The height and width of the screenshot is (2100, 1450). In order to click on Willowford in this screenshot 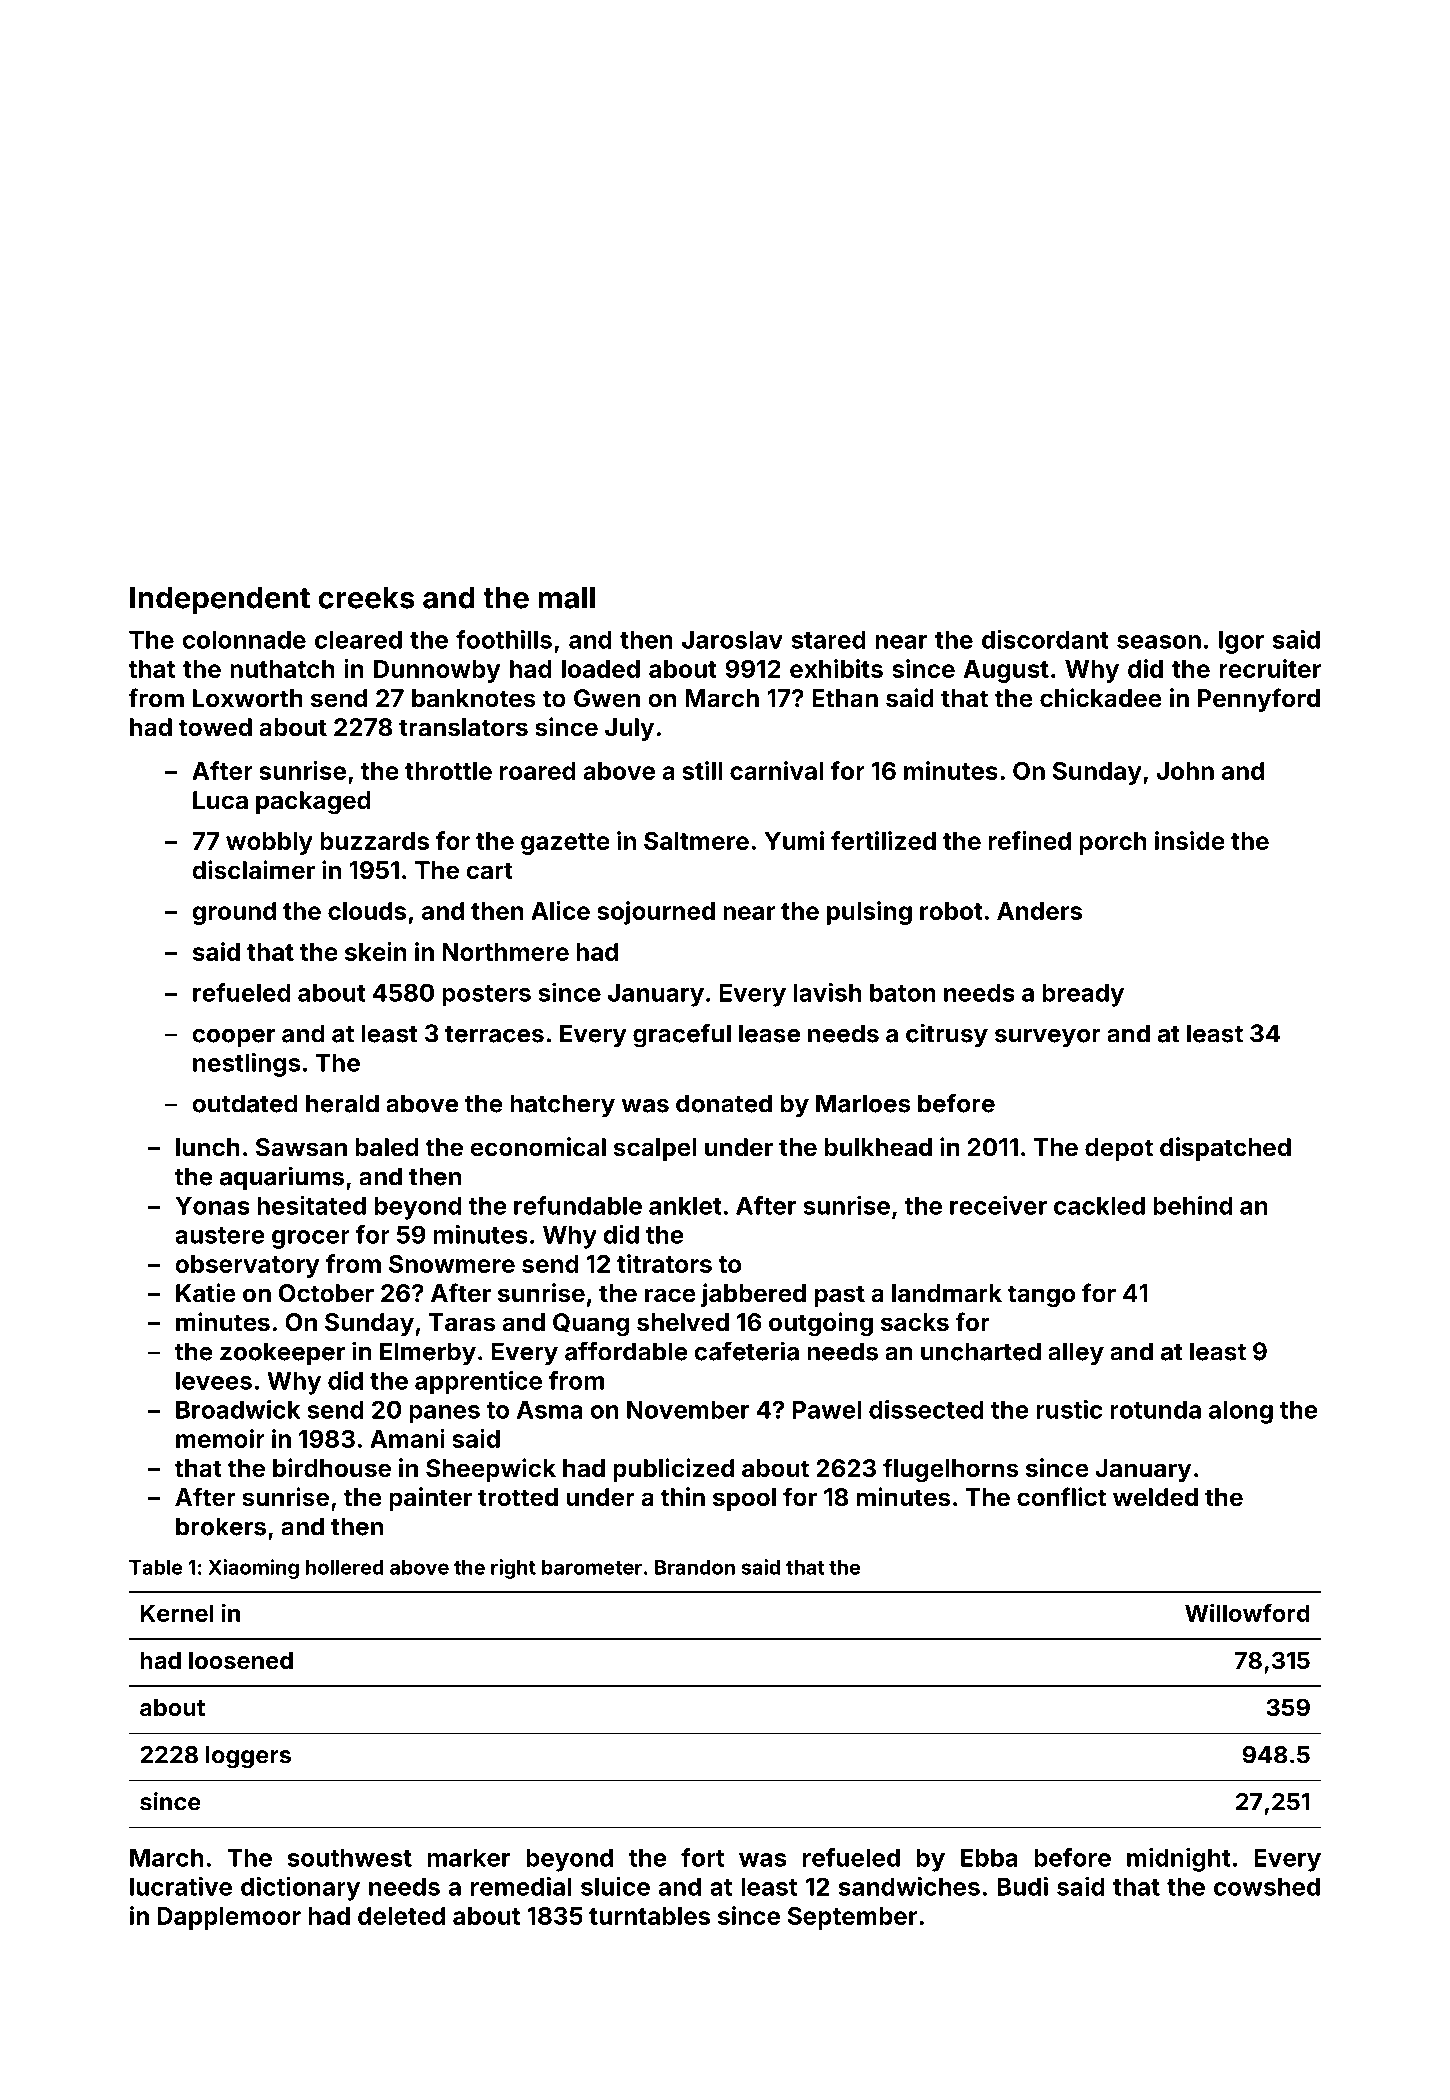, I will do `click(1247, 1612)`.
